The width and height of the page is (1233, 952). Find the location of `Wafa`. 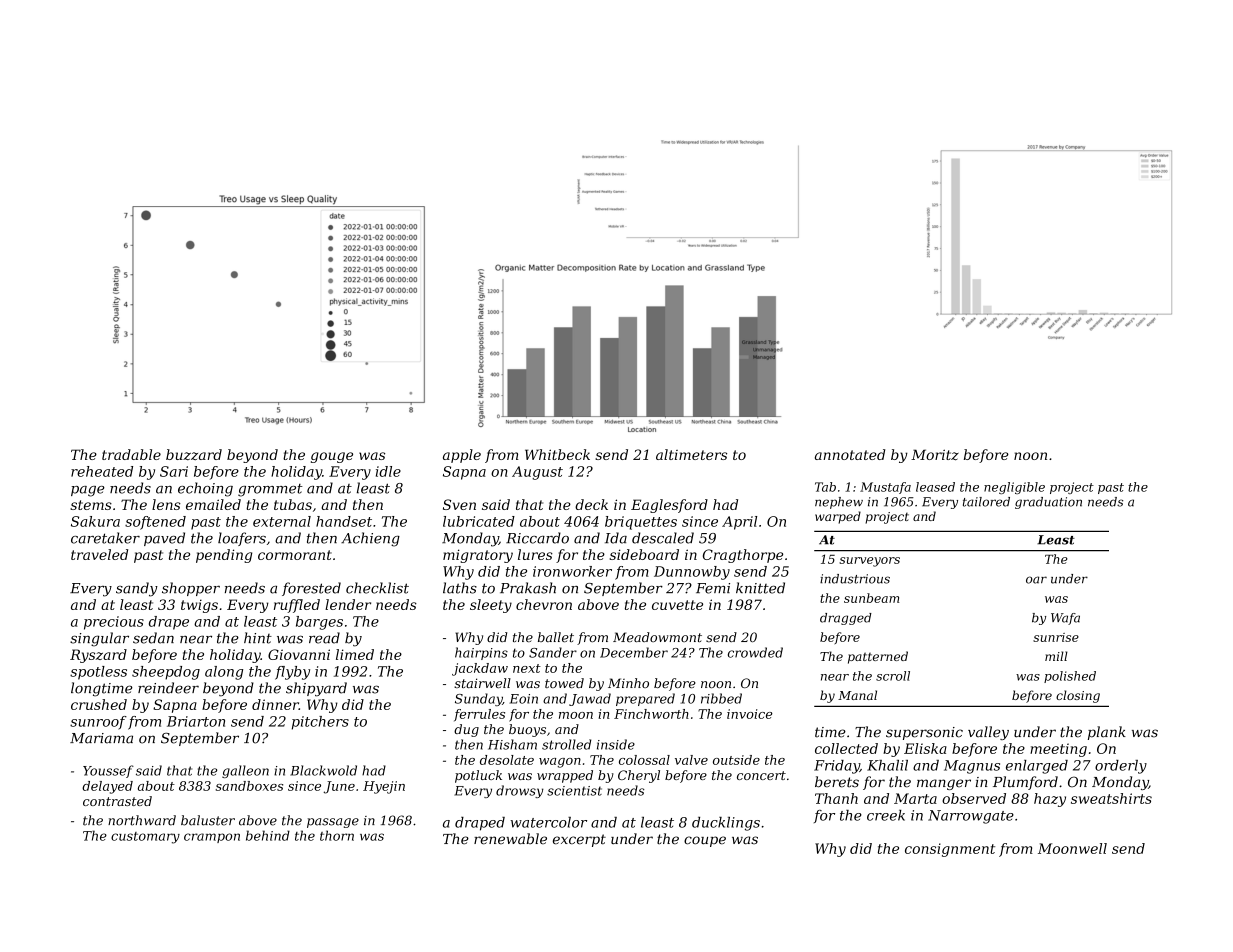

Wafa is located at coordinates (1065, 619).
